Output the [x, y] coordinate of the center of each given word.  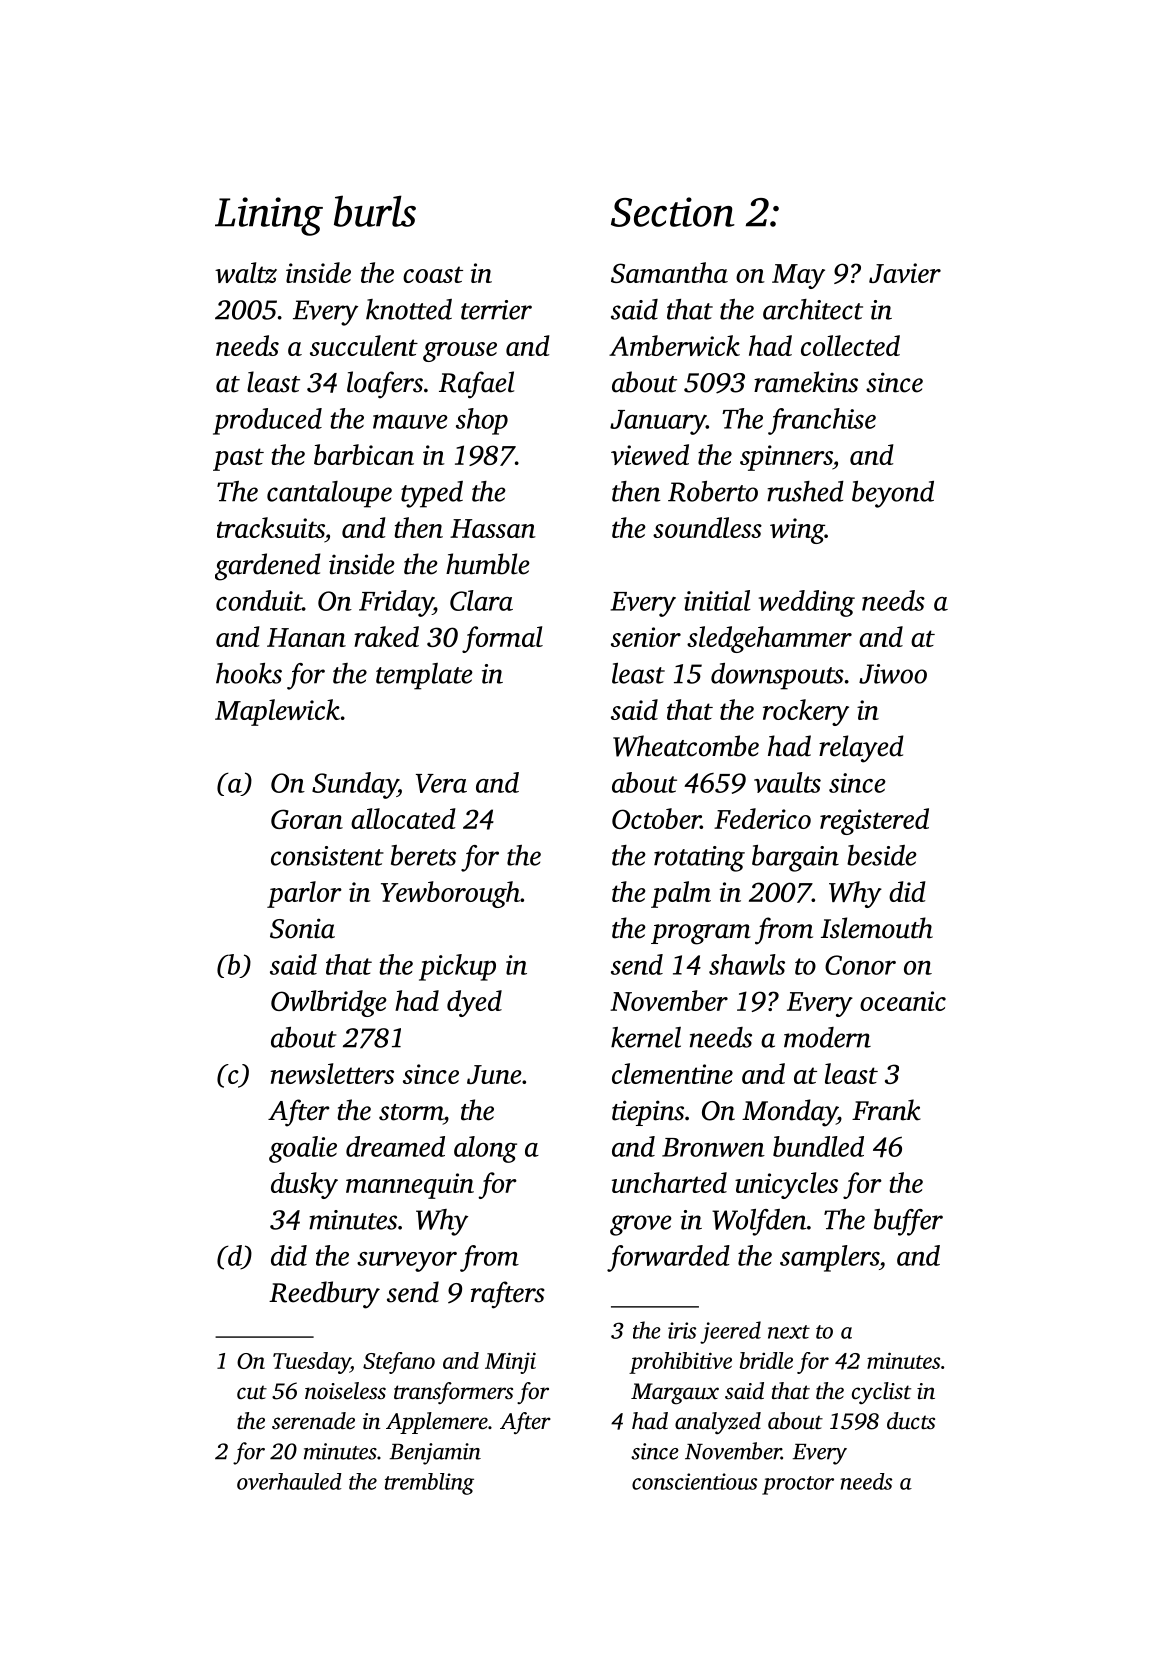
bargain [795, 858]
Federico [762, 818]
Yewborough [450, 894]
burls [375, 211]
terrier [496, 310]
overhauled [289, 1481]
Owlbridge [329, 1003]
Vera [441, 783]
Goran [307, 819]
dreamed [395, 1146]
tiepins [648, 1113]
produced [267, 421]
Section [673, 212]
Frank [886, 1110]
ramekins [806, 382]
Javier [905, 273]
